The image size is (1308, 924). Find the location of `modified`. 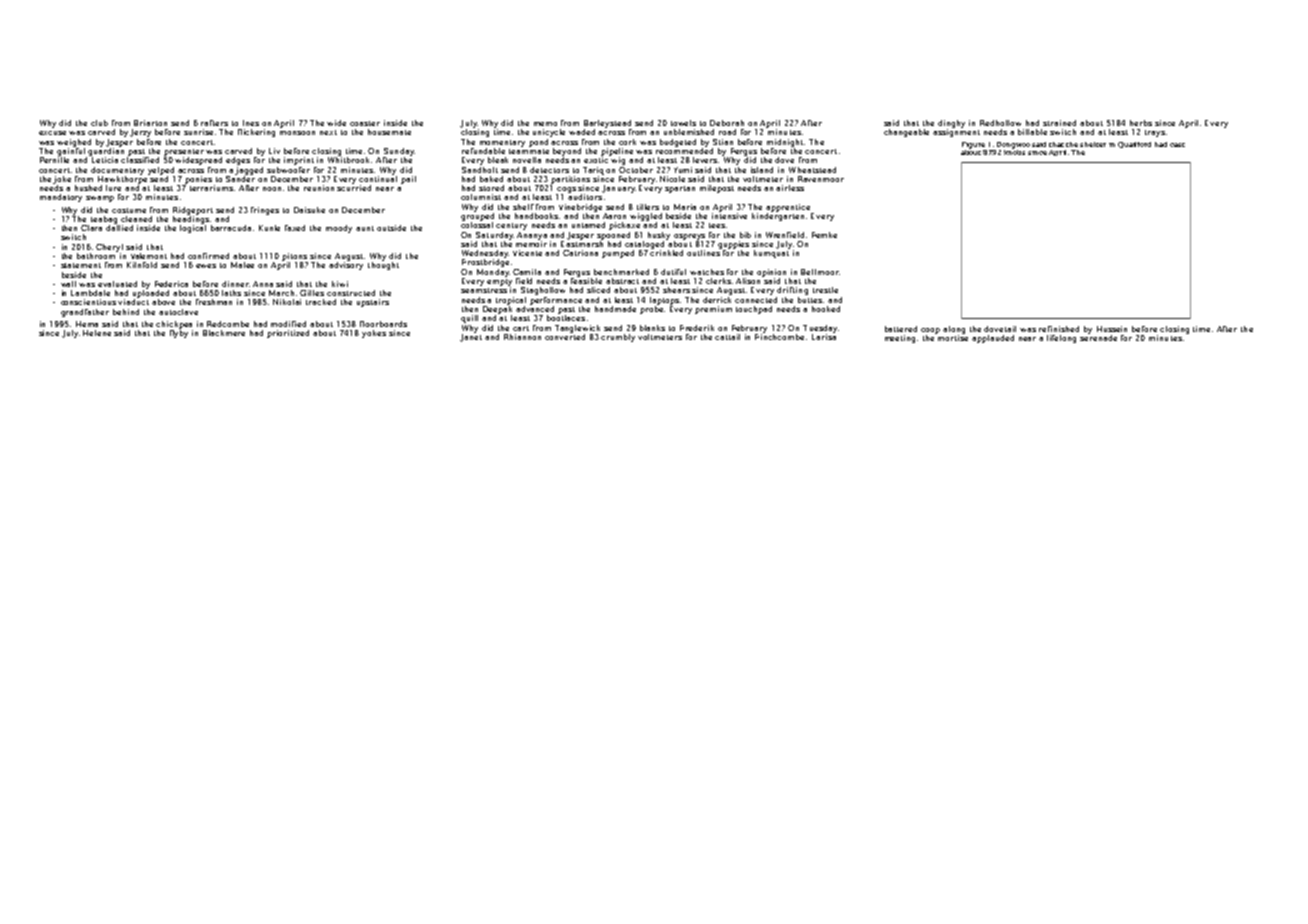

modified is located at coordinates (288, 324).
